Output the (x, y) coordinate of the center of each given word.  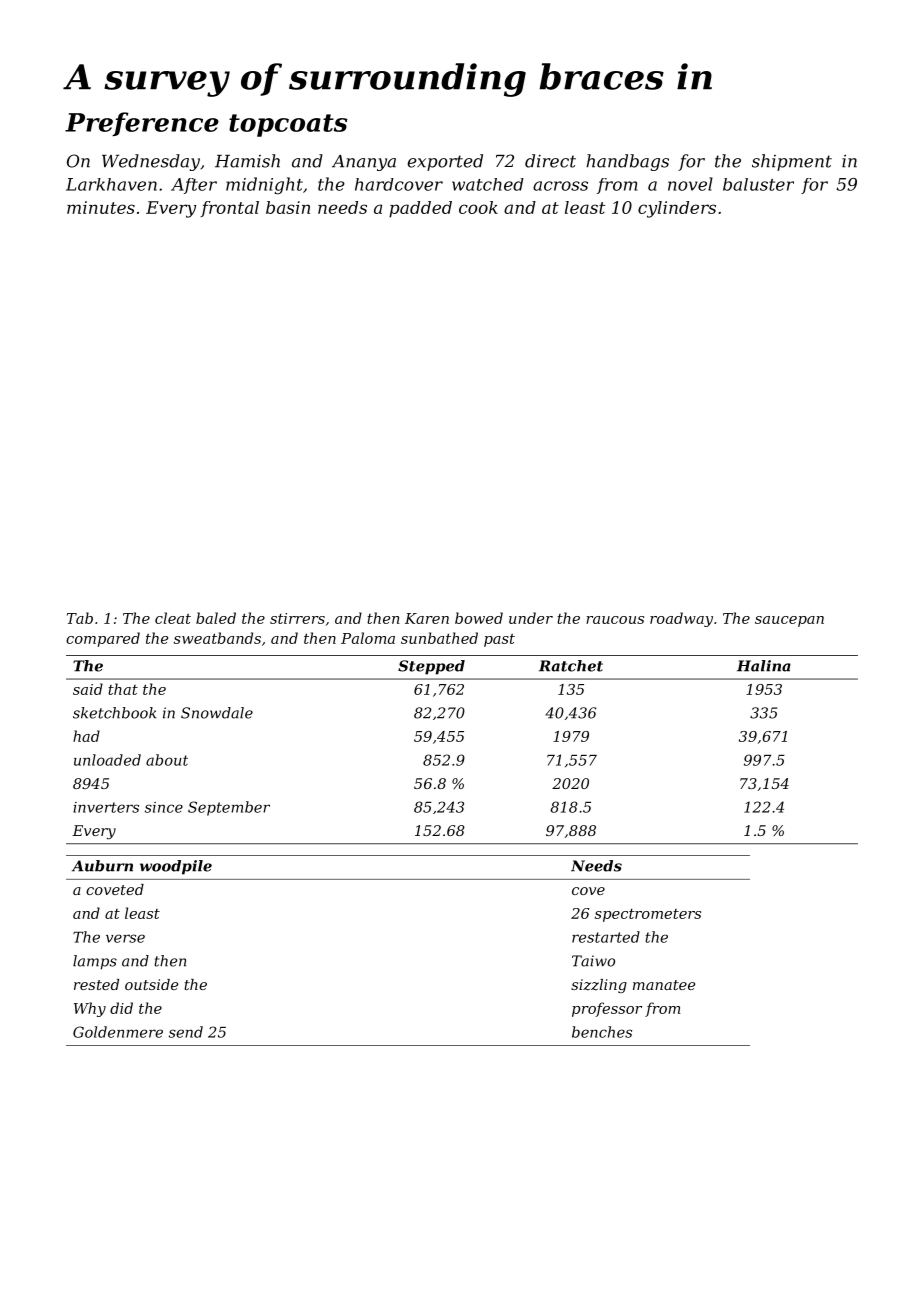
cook (478, 207)
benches (602, 1032)
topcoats (288, 125)
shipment (792, 162)
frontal (229, 209)
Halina (764, 666)
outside (151, 984)
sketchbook (115, 713)
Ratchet (571, 666)
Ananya (364, 163)
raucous (615, 620)
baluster (758, 184)
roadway (681, 619)
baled (216, 618)
